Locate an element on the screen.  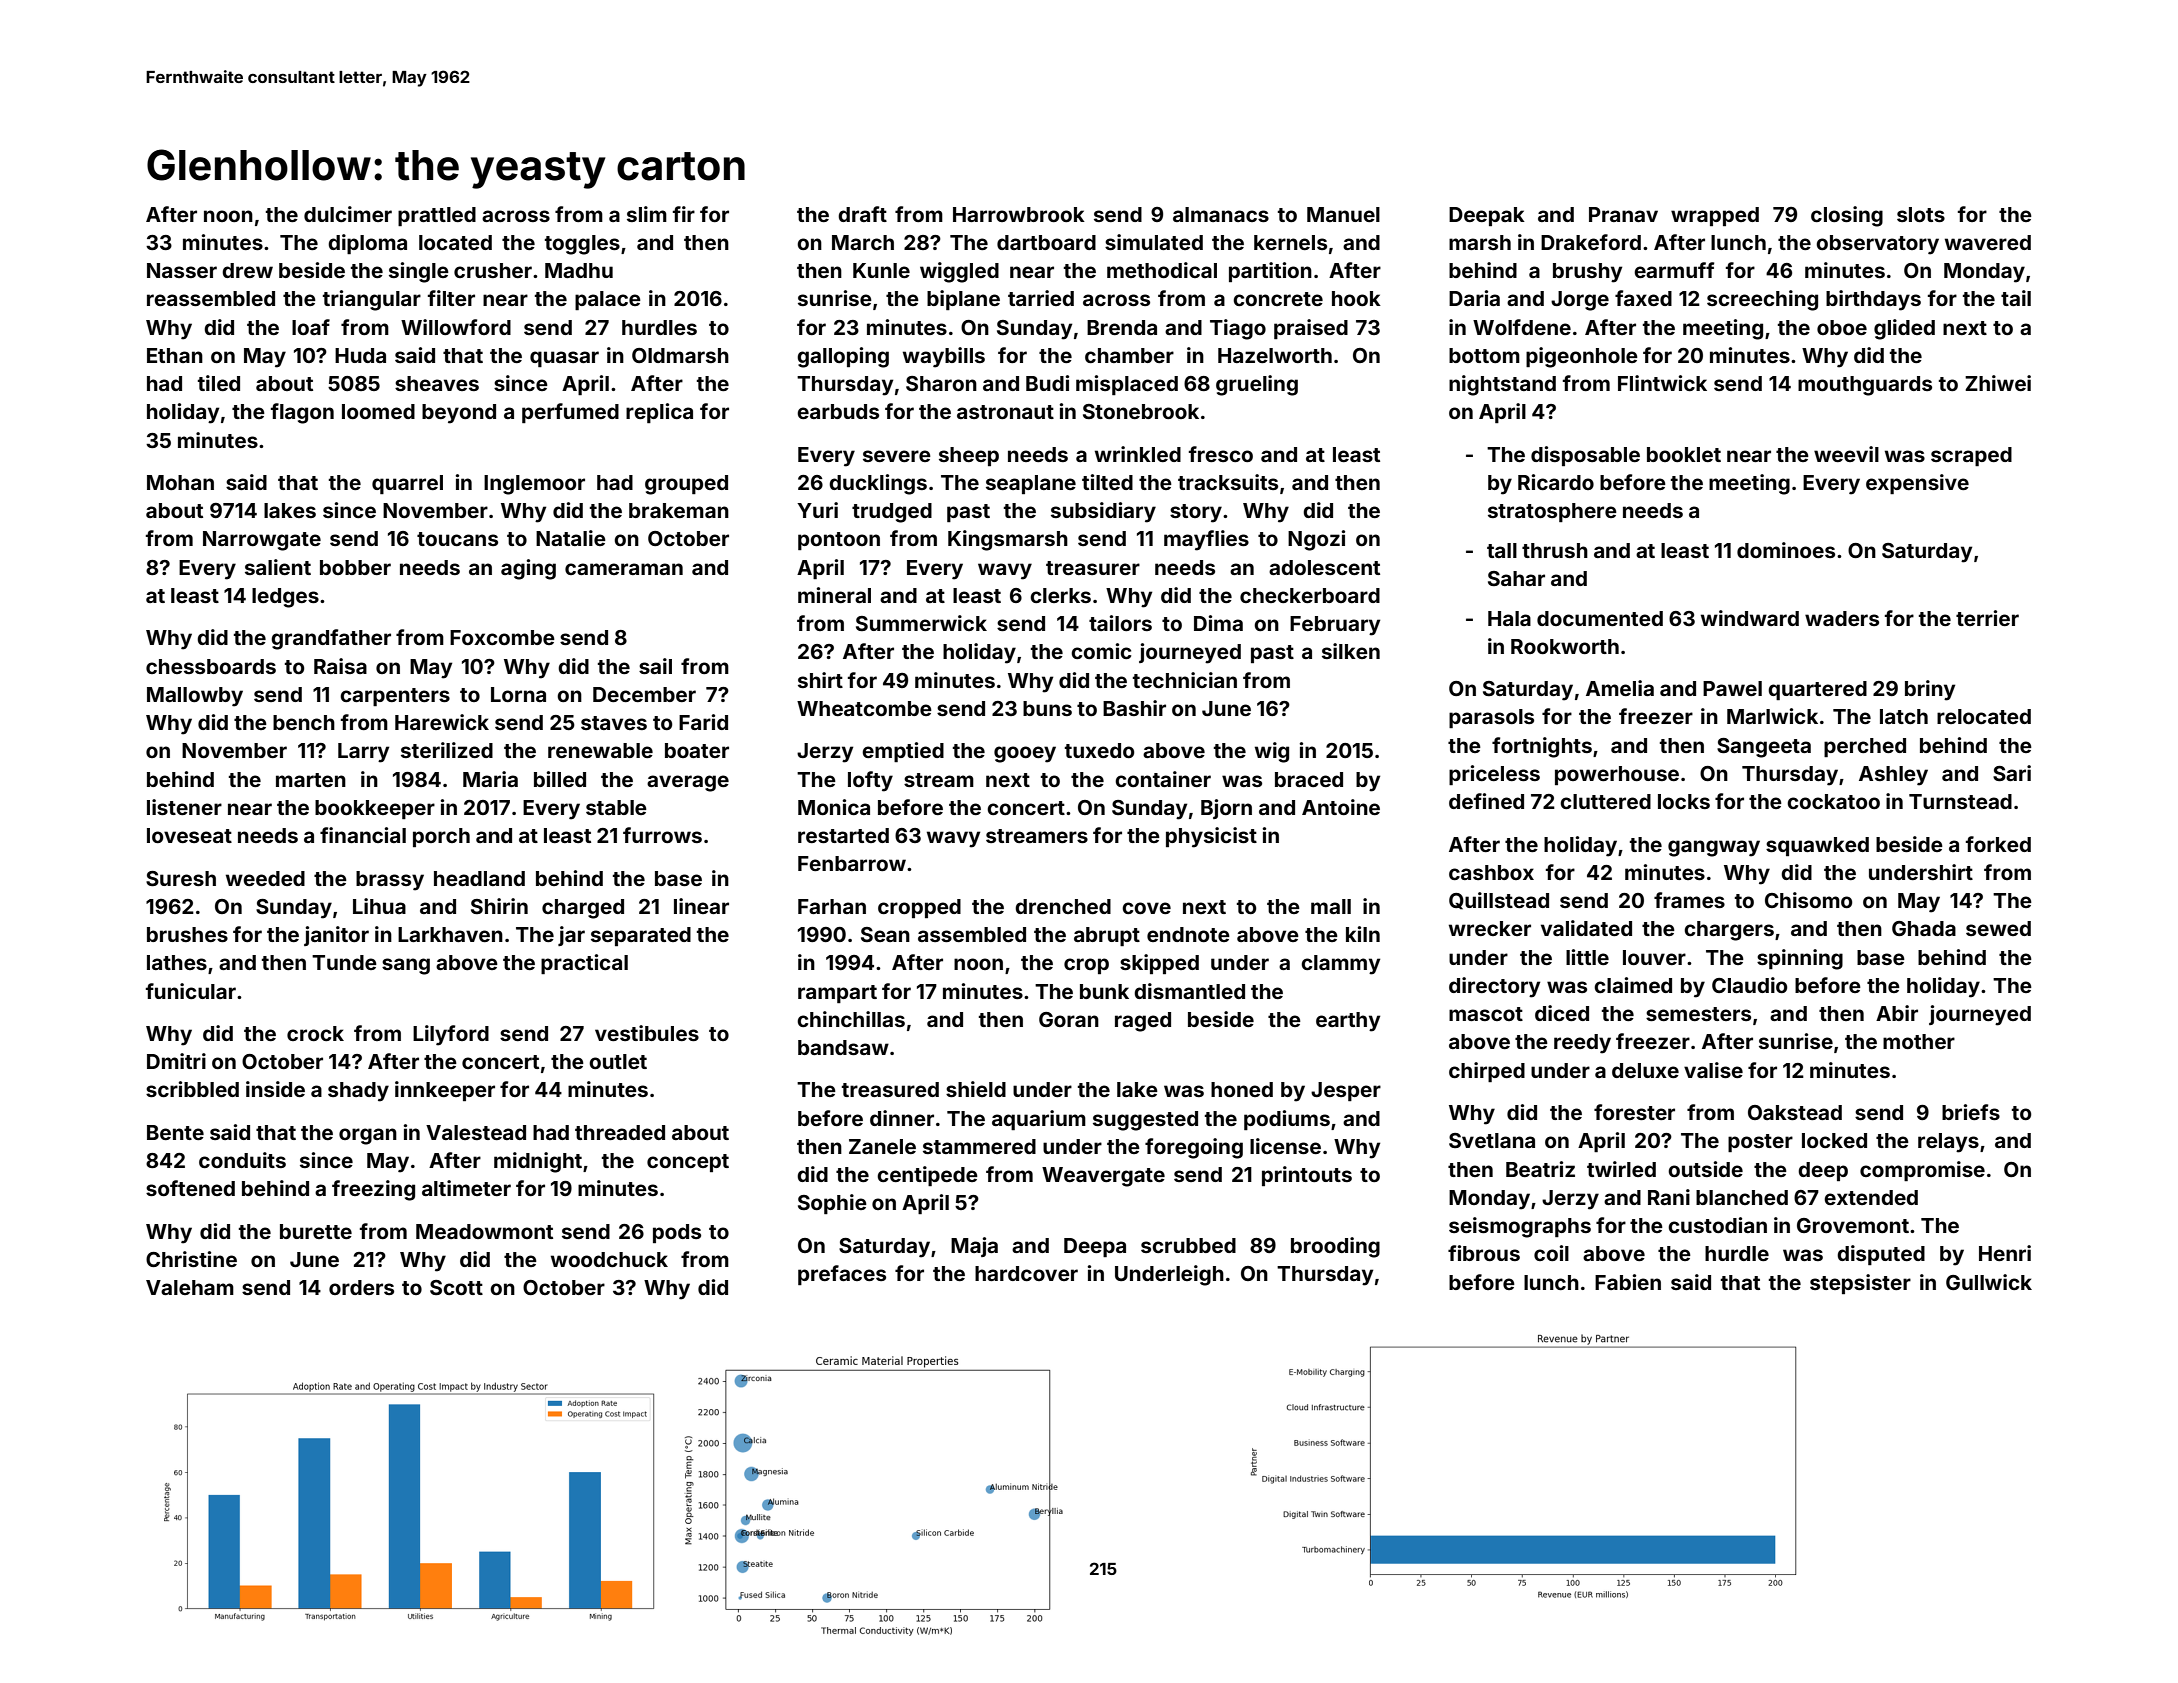
wrapped is located at coordinates (1715, 216).
